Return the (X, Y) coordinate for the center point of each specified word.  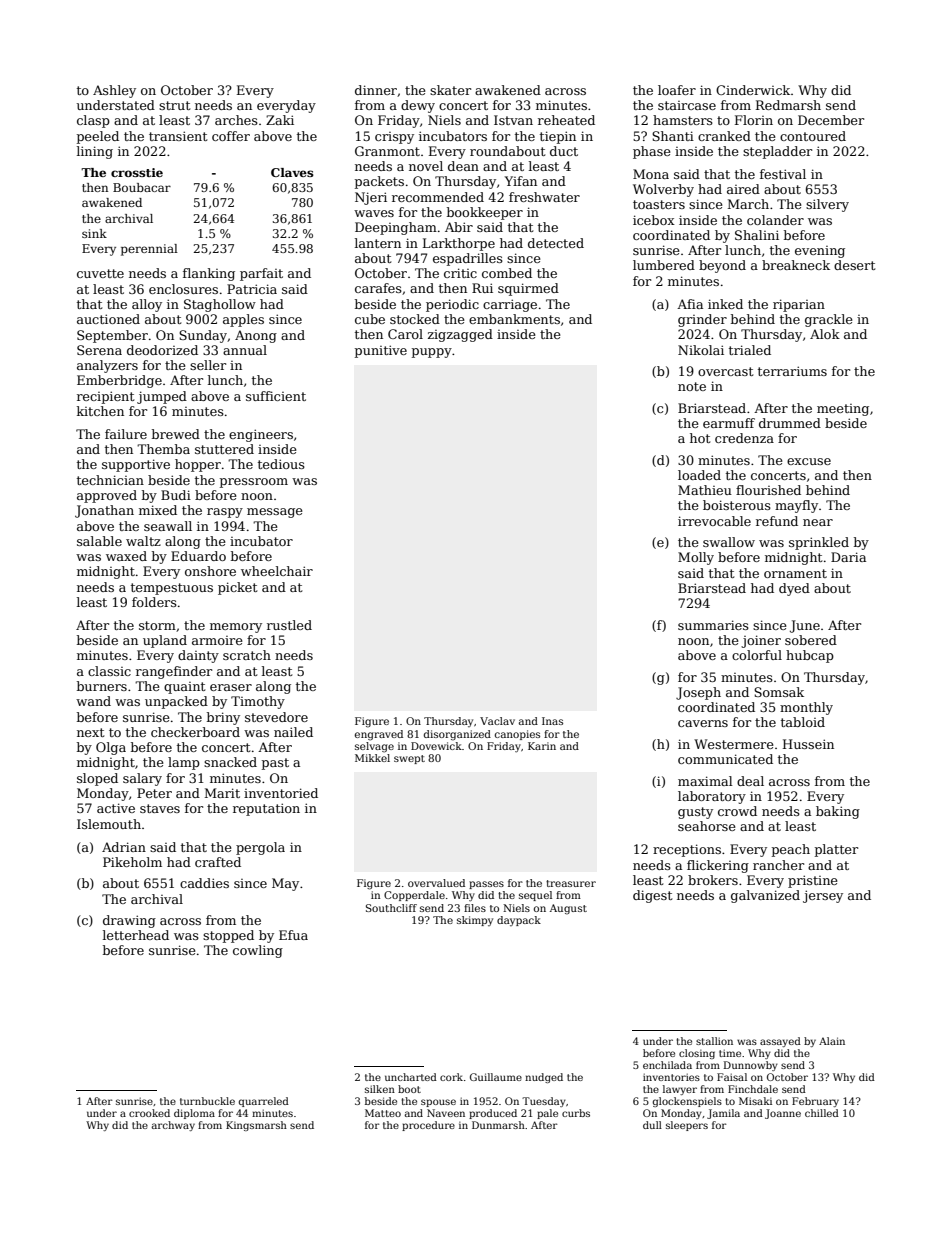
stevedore (276, 717)
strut (174, 105)
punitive (381, 351)
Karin (542, 746)
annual (245, 350)
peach (791, 850)
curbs (576, 1113)
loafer (677, 90)
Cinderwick (753, 90)
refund (777, 521)
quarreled (263, 1102)
